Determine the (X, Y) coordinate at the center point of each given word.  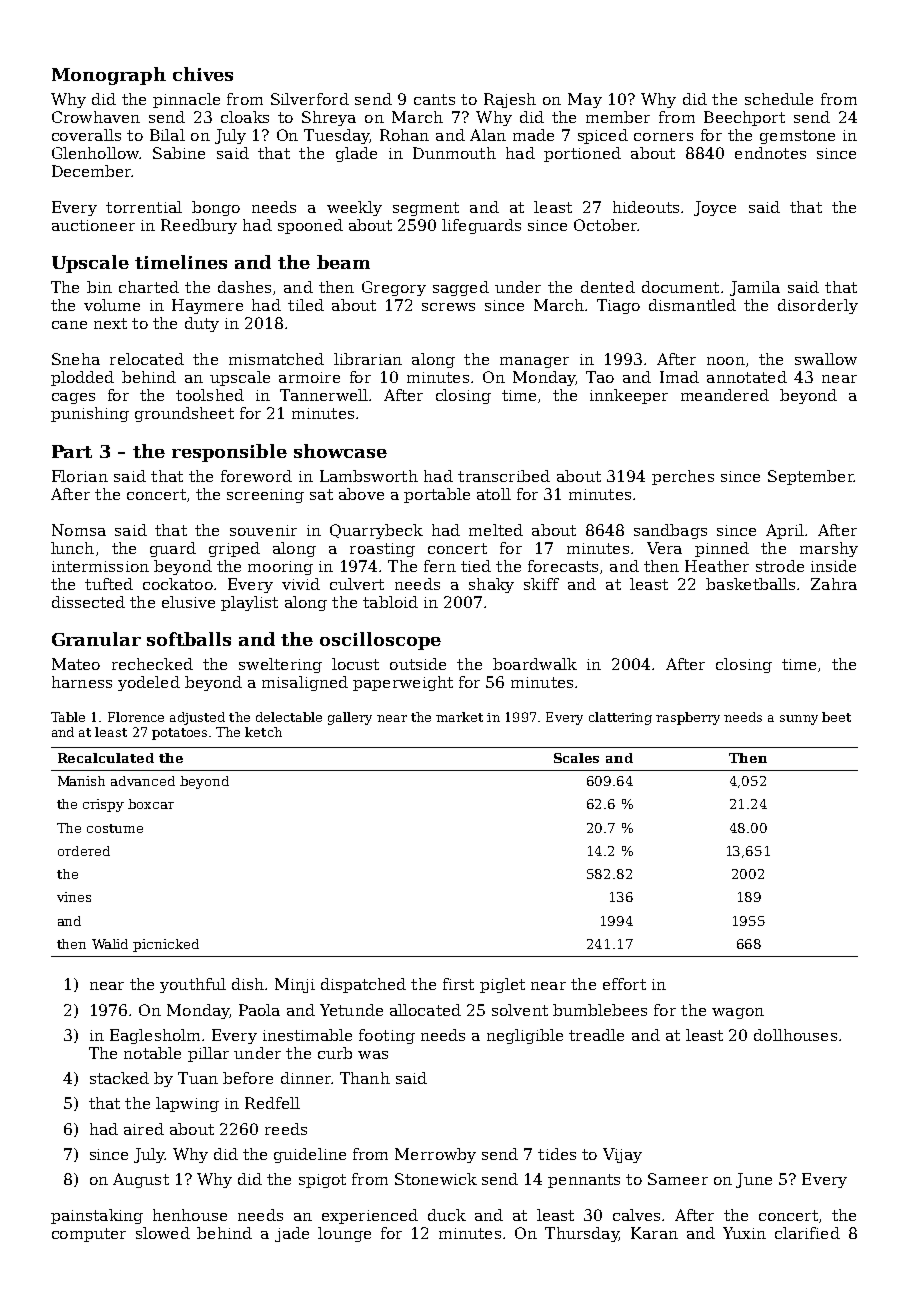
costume (115, 828)
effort (624, 984)
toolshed (210, 395)
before (248, 1078)
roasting (382, 550)
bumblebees (600, 1010)
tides (557, 1154)
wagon (738, 1013)
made (533, 135)
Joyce (715, 208)
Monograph (109, 76)
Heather (717, 566)
